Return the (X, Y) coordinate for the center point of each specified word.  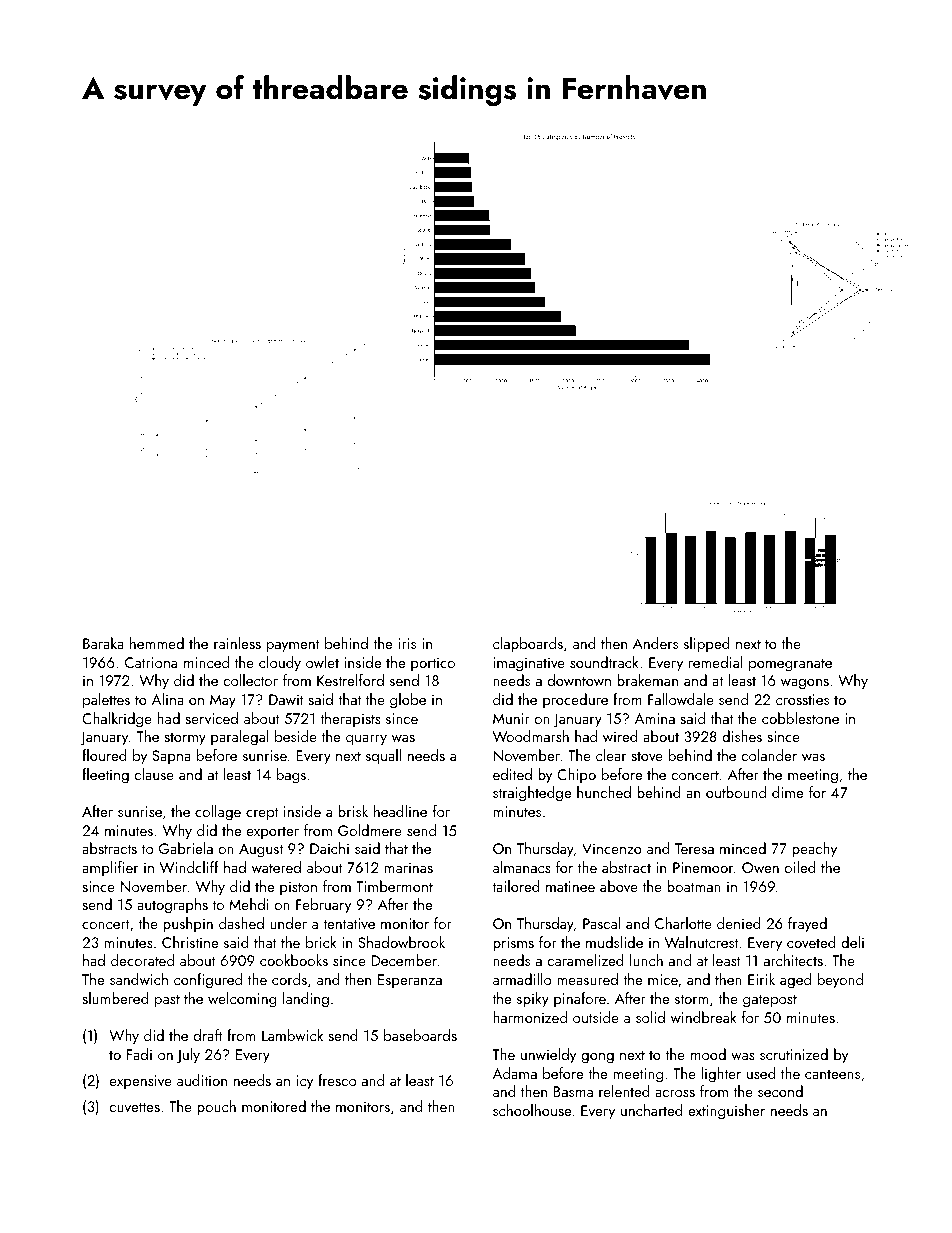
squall (383, 757)
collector (250, 680)
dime (787, 792)
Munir (511, 718)
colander (769, 755)
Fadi (139, 1054)
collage (218, 813)
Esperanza (410, 981)
